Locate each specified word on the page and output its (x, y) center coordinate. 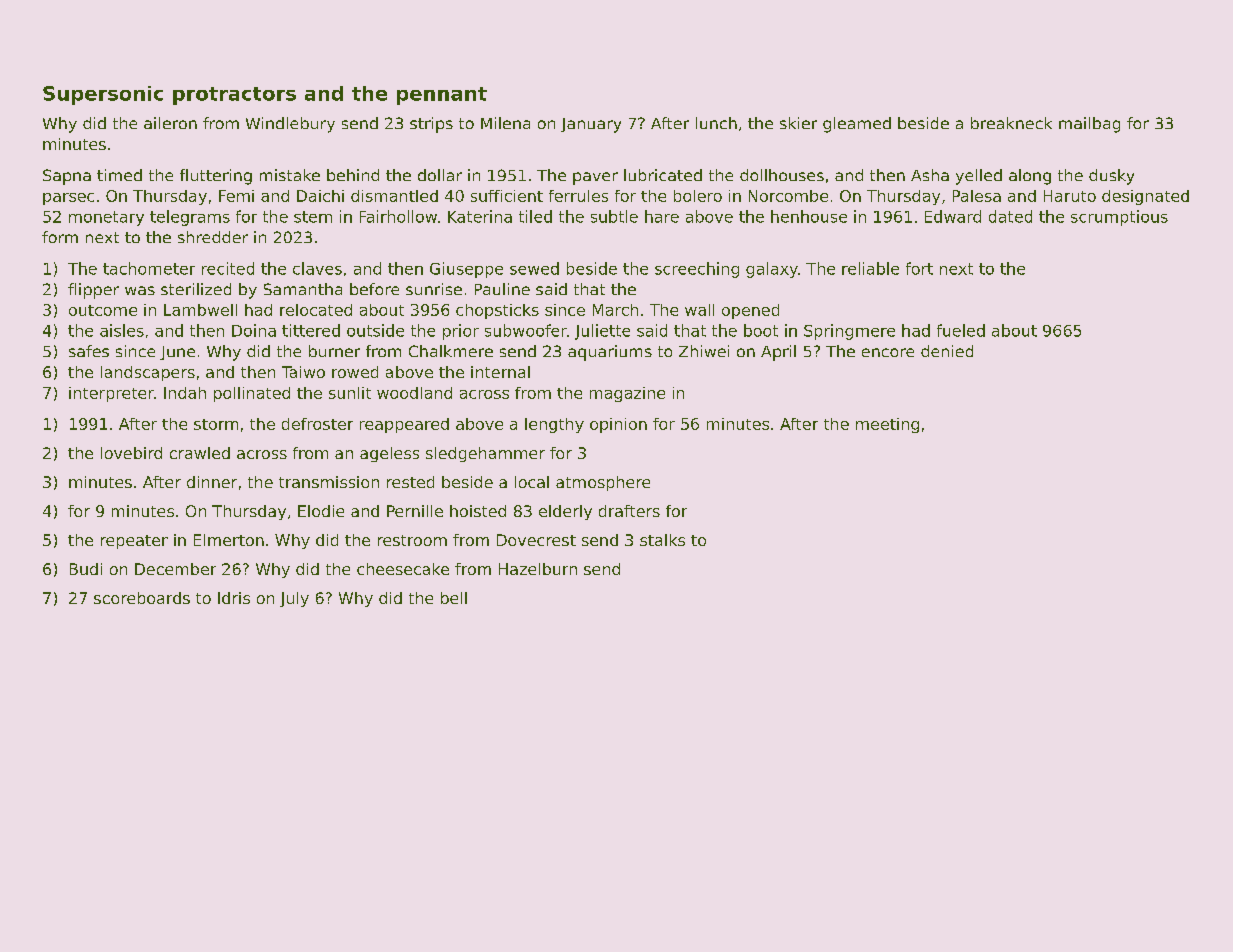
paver (595, 178)
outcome (103, 310)
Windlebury (290, 125)
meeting (887, 425)
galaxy (772, 270)
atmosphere (603, 483)
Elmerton (229, 540)
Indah (185, 393)
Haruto (1070, 196)
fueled (961, 330)
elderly (565, 512)
